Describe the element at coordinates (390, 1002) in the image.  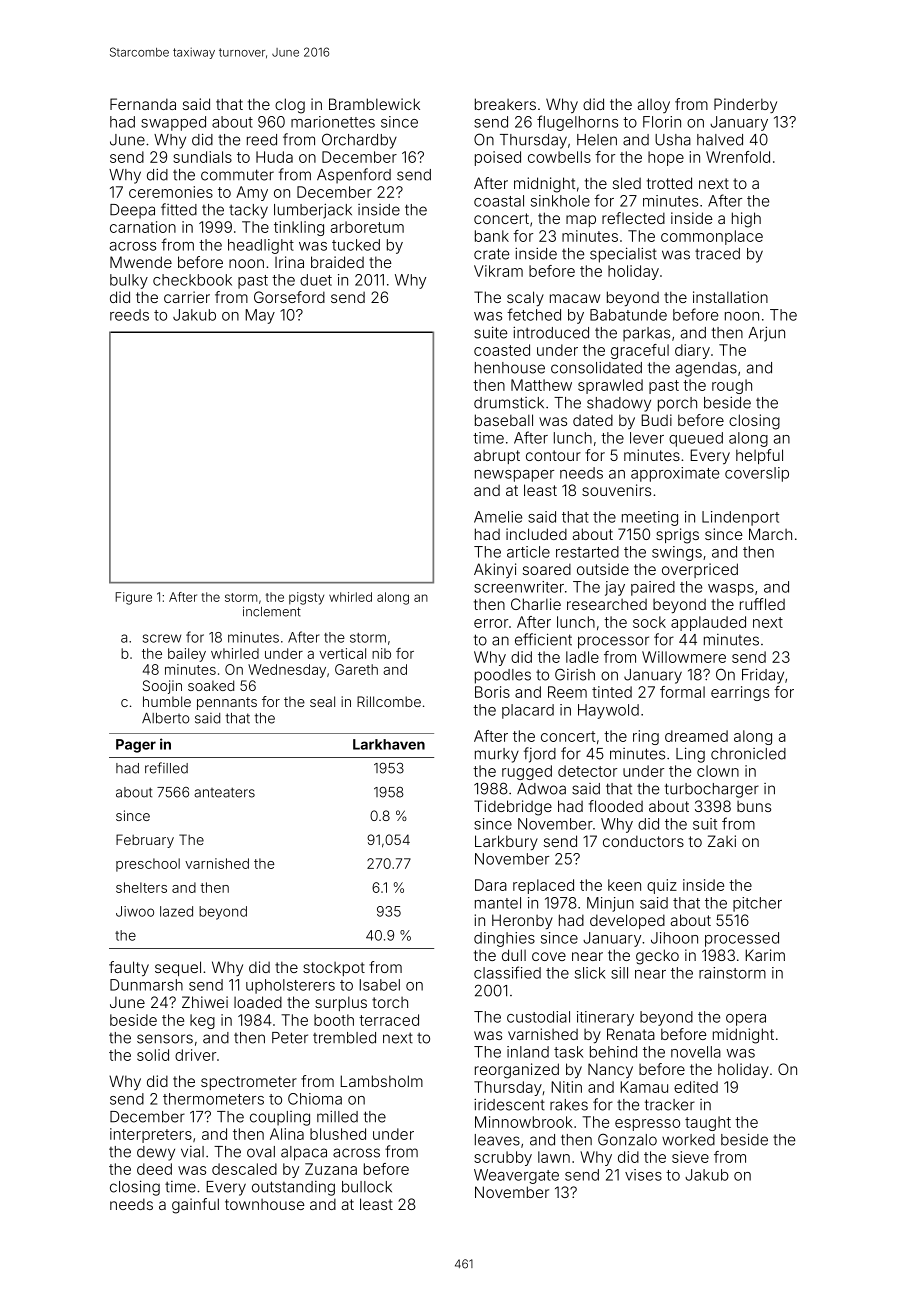
I see `torch` at that location.
